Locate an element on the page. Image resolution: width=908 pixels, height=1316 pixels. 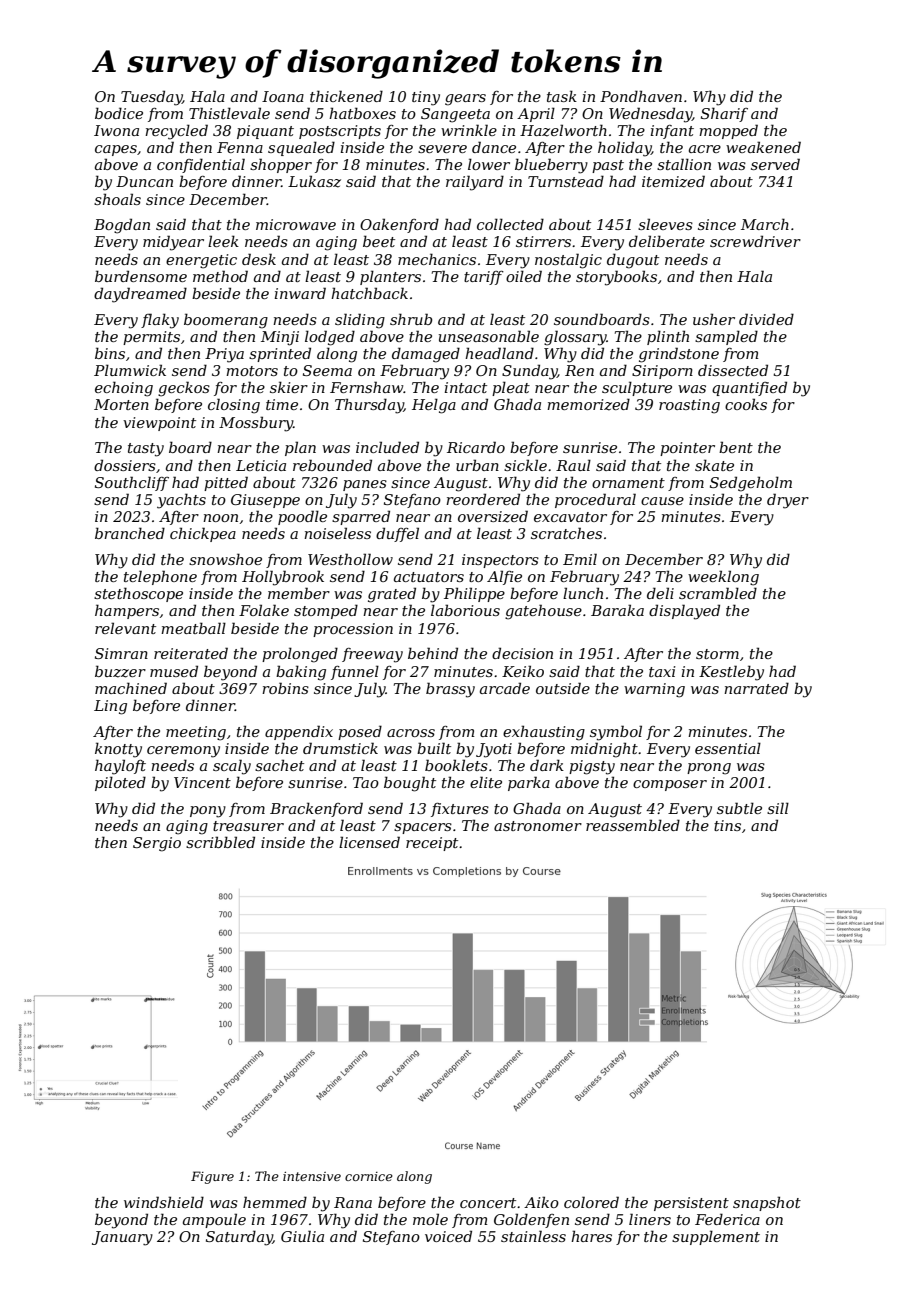
piloted is located at coordinates (120, 783).
